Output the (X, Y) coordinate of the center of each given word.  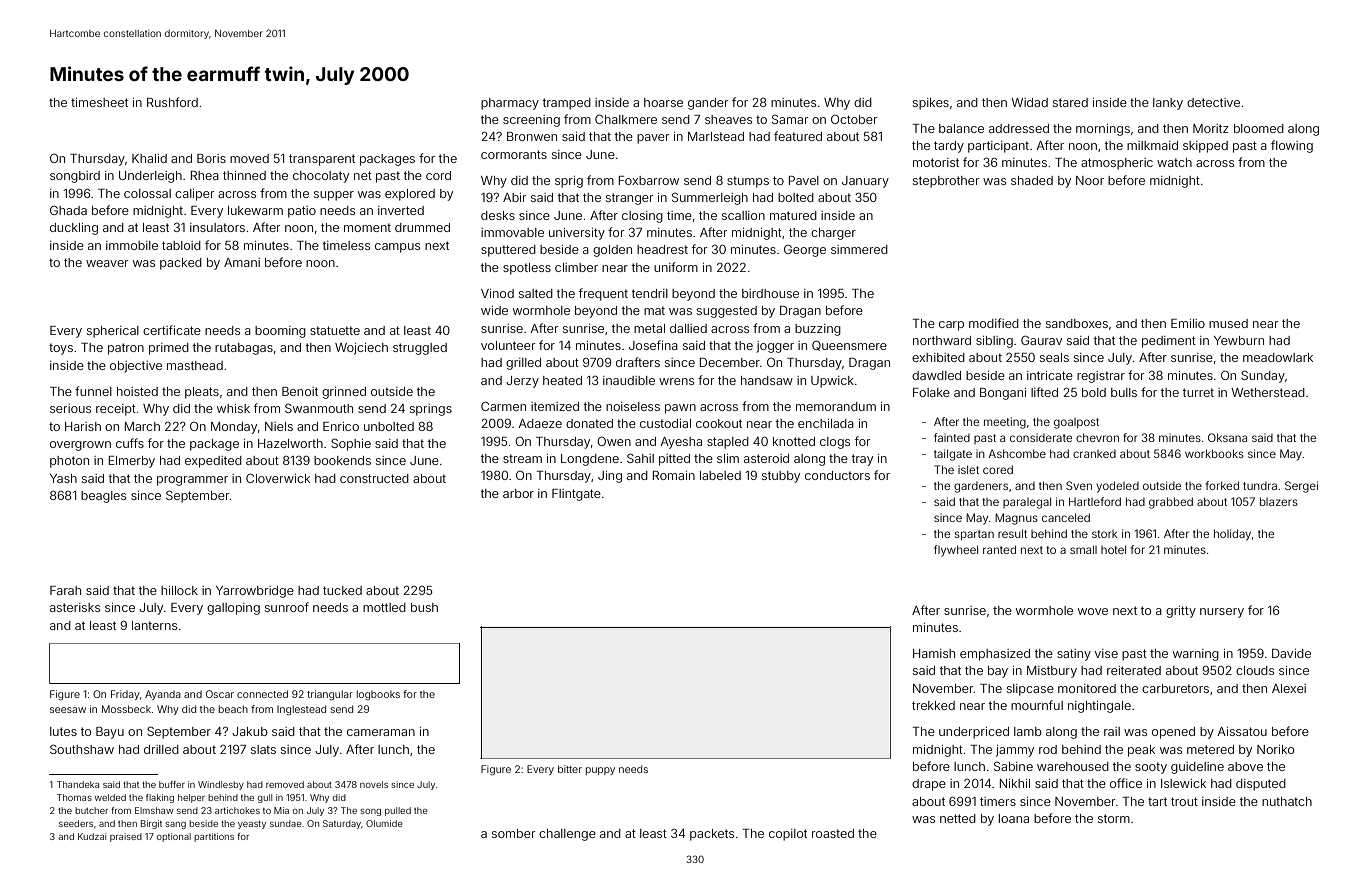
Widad (1030, 102)
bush (424, 607)
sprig (569, 182)
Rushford (172, 102)
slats (263, 749)
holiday (1232, 535)
